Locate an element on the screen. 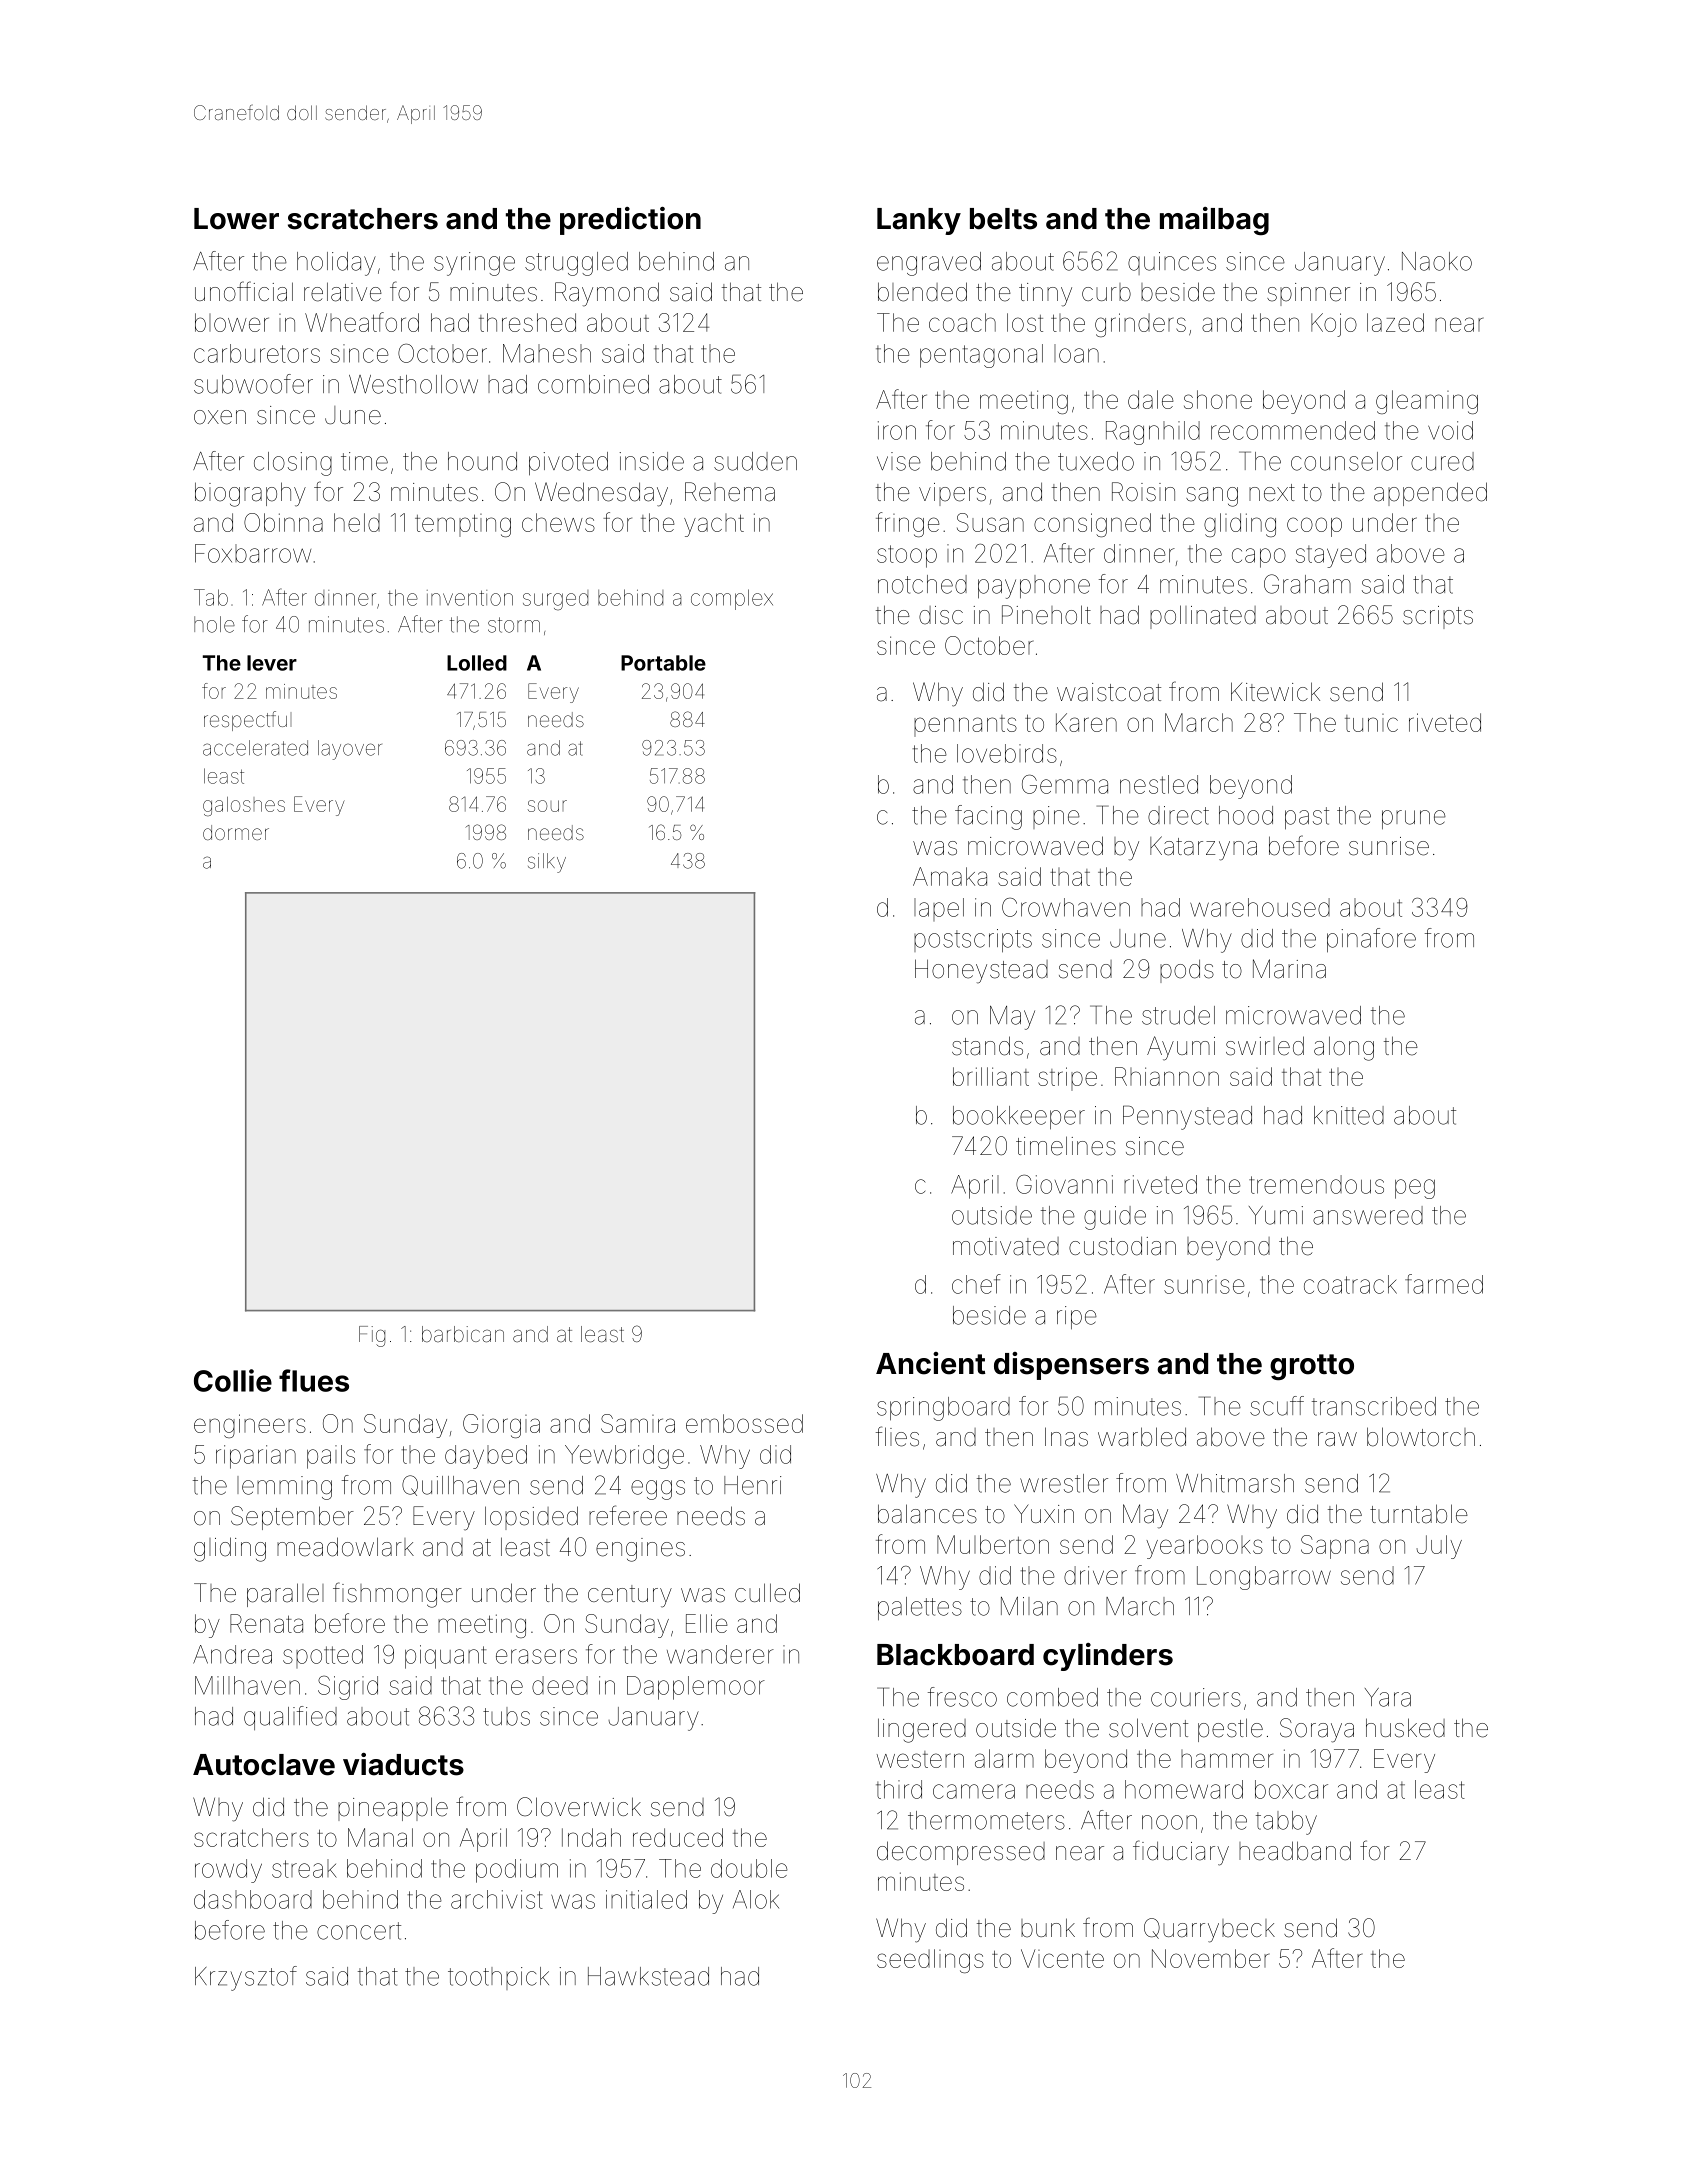  mailbag is located at coordinates (1214, 221).
